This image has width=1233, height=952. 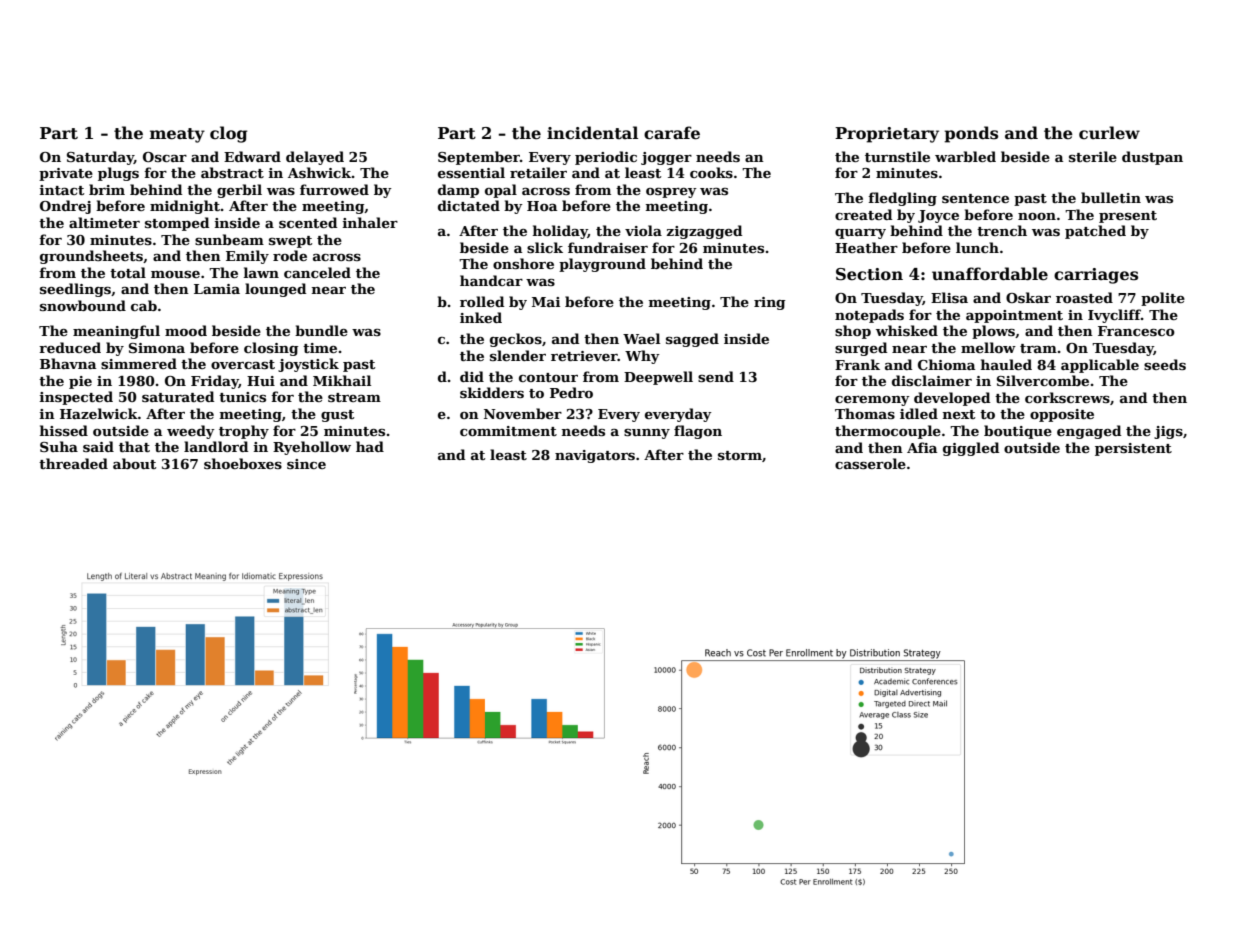 What do you see at coordinates (887, 135) in the image?
I see `Proprietary` at bounding box center [887, 135].
